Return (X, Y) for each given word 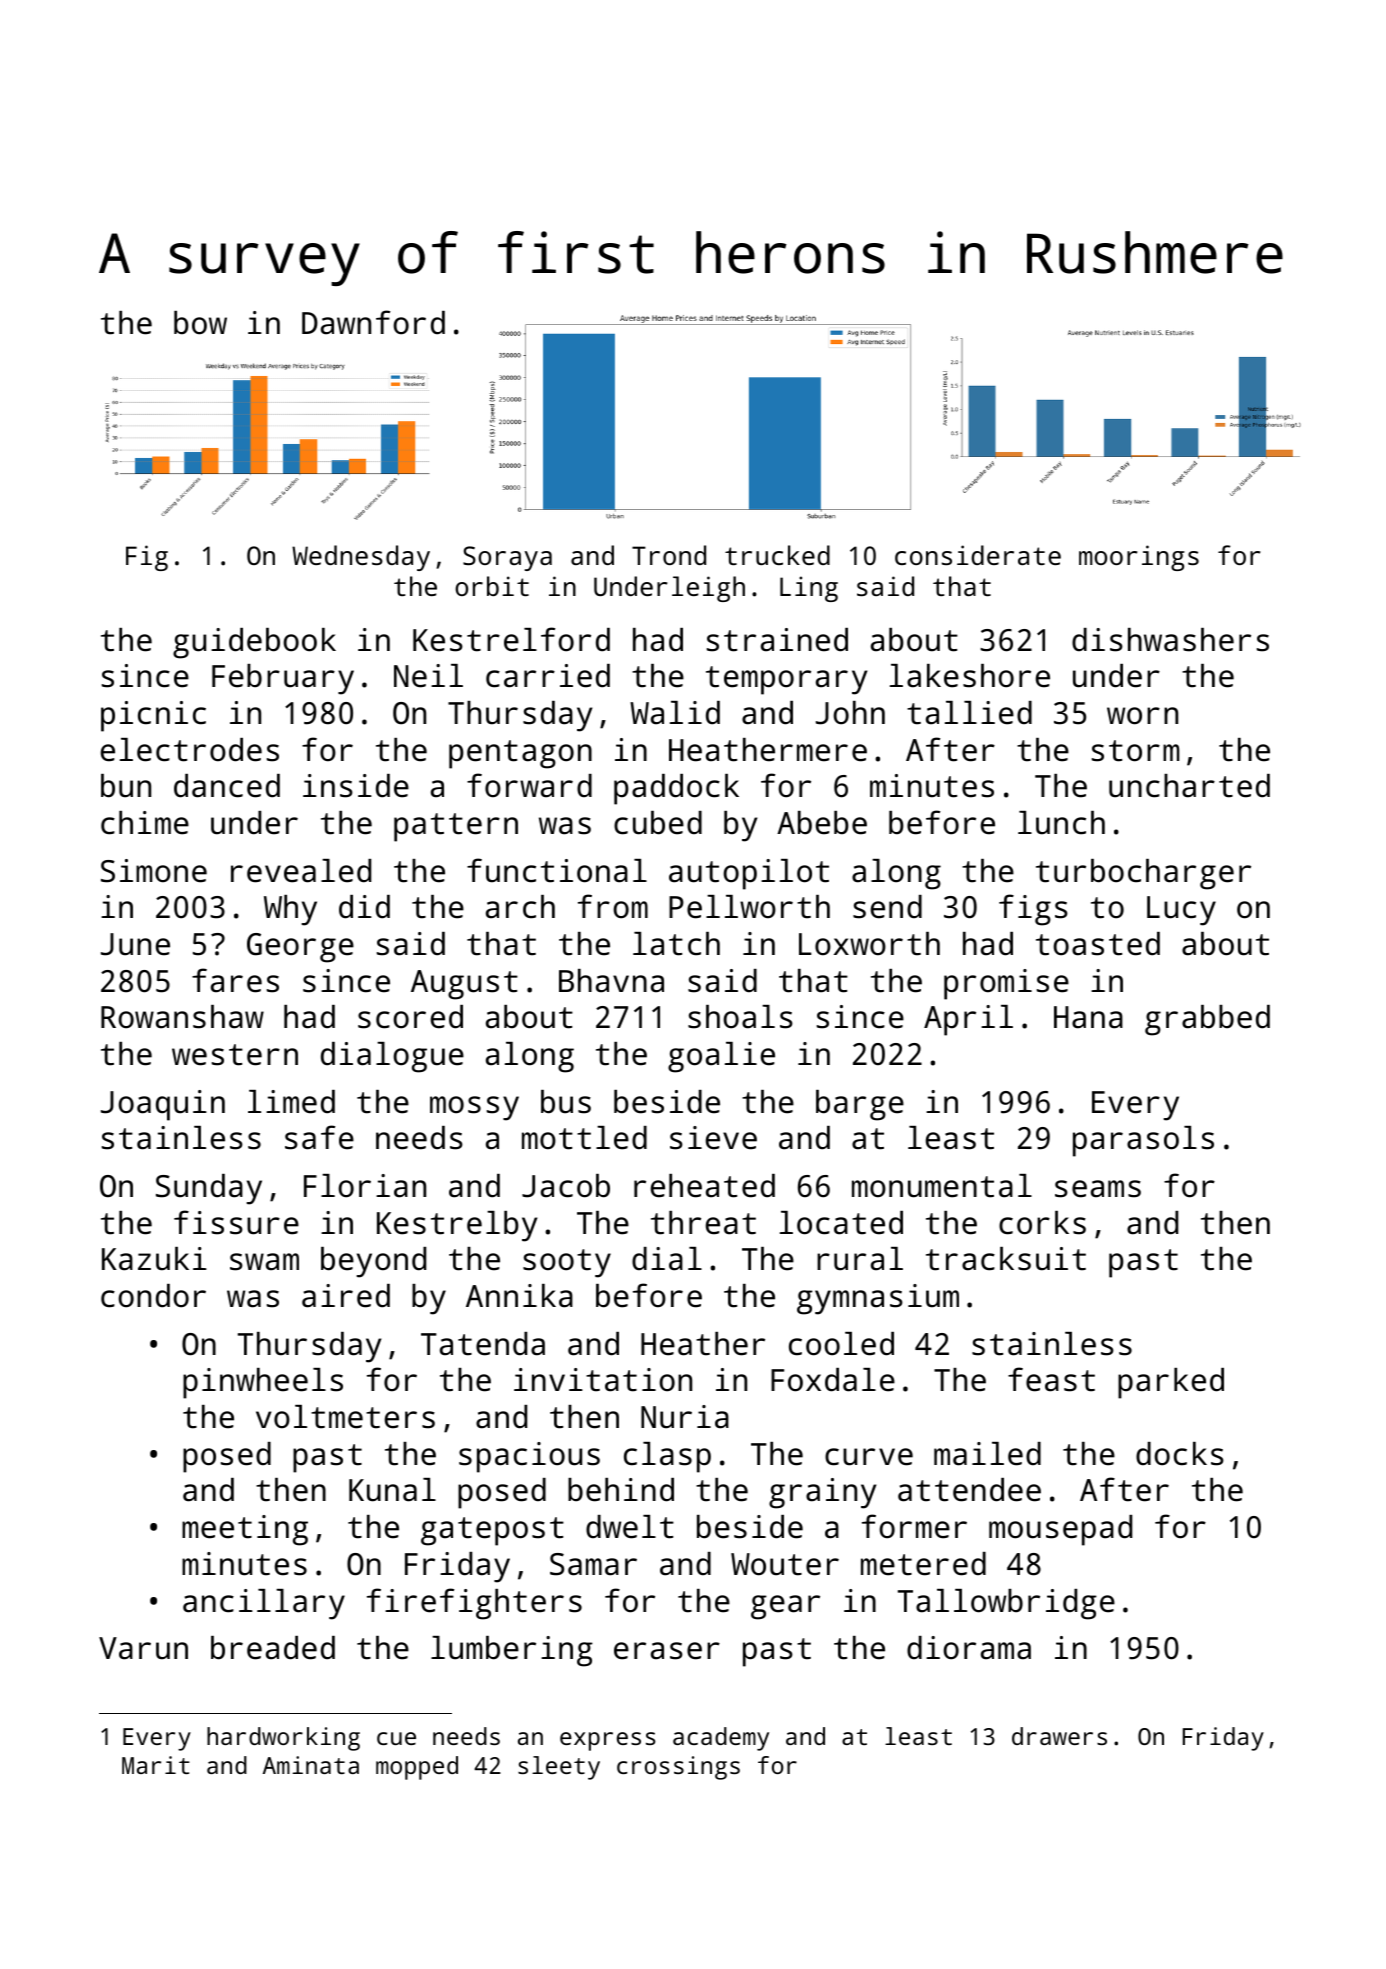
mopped (417, 1768)
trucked (777, 555)
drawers (1059, 1736)
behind (621, 1490)
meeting (245, 1530)
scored (410, 1017)
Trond (669, 555)
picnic (153, 716)
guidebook (254, 643)
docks (1180, 1454)
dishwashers (1170, 640)
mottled (584, 1138)
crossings (678, 1768)
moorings (1139, 558)
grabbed (1207, 1020)
